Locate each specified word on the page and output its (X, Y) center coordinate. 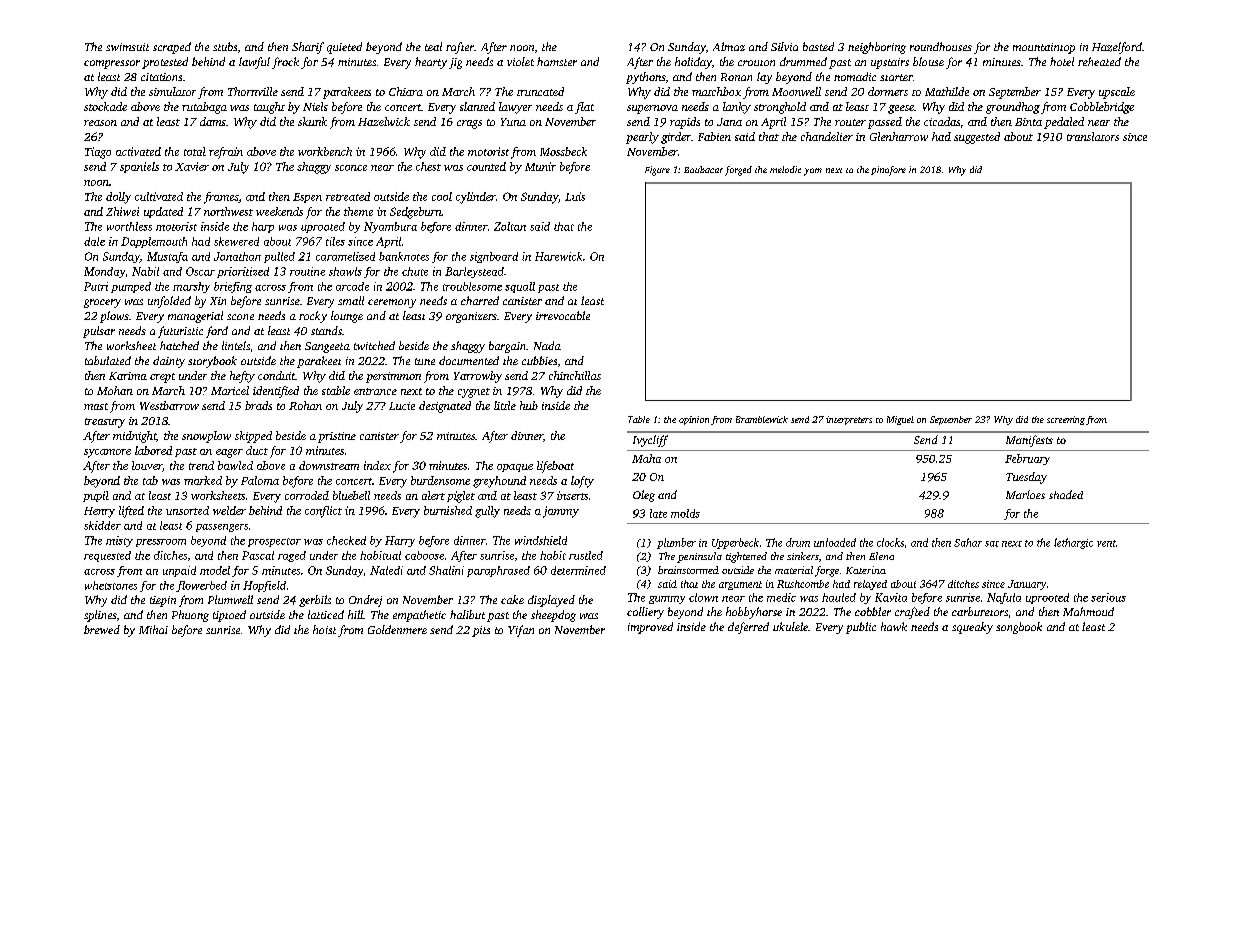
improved (650, 628)
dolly (118, 198)
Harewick (558, 256)
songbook (1019, 628)
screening (1066, 420)
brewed (102, 629)
